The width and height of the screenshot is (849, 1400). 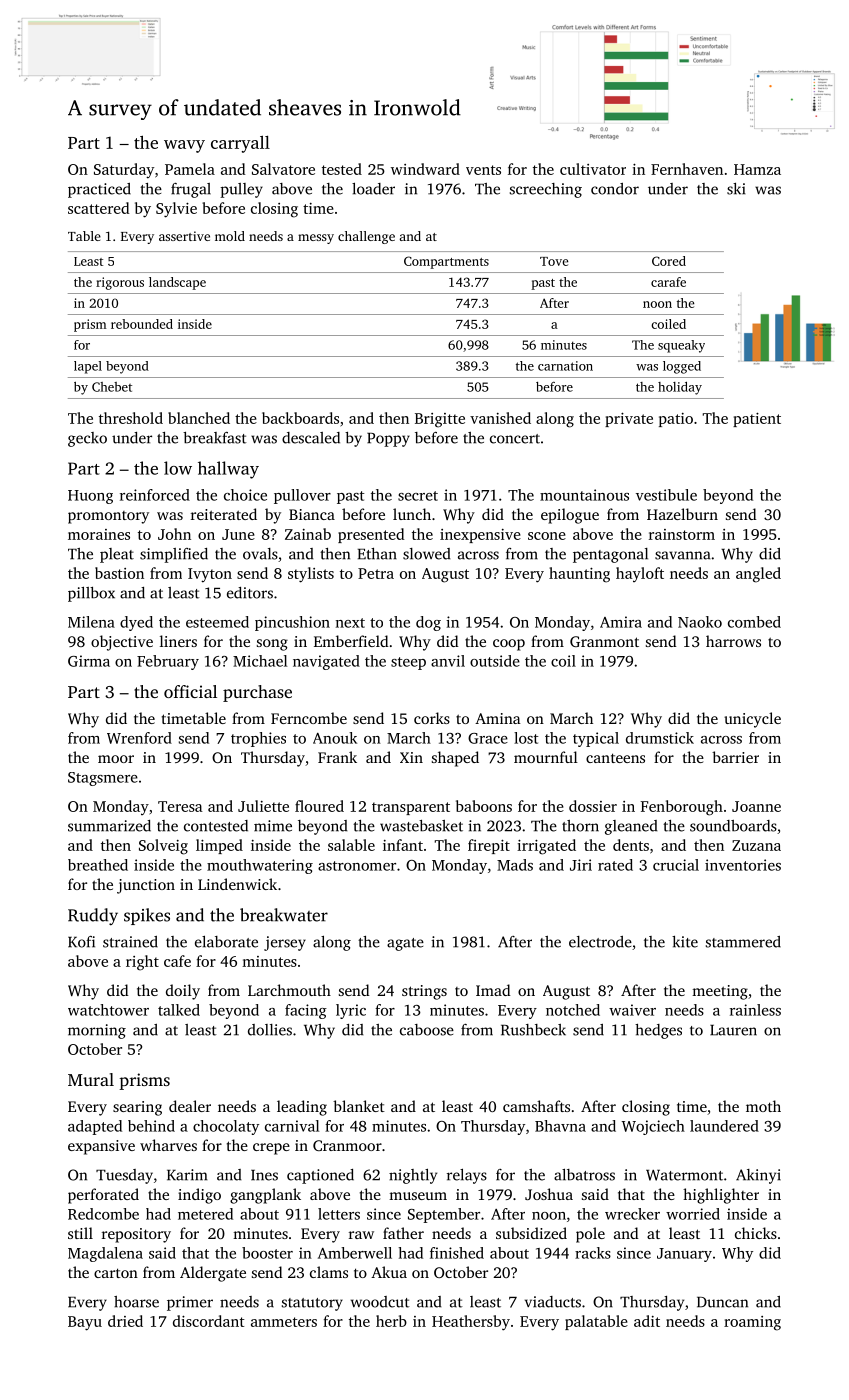 I want to click on vents, so click(x=483, y=170).
